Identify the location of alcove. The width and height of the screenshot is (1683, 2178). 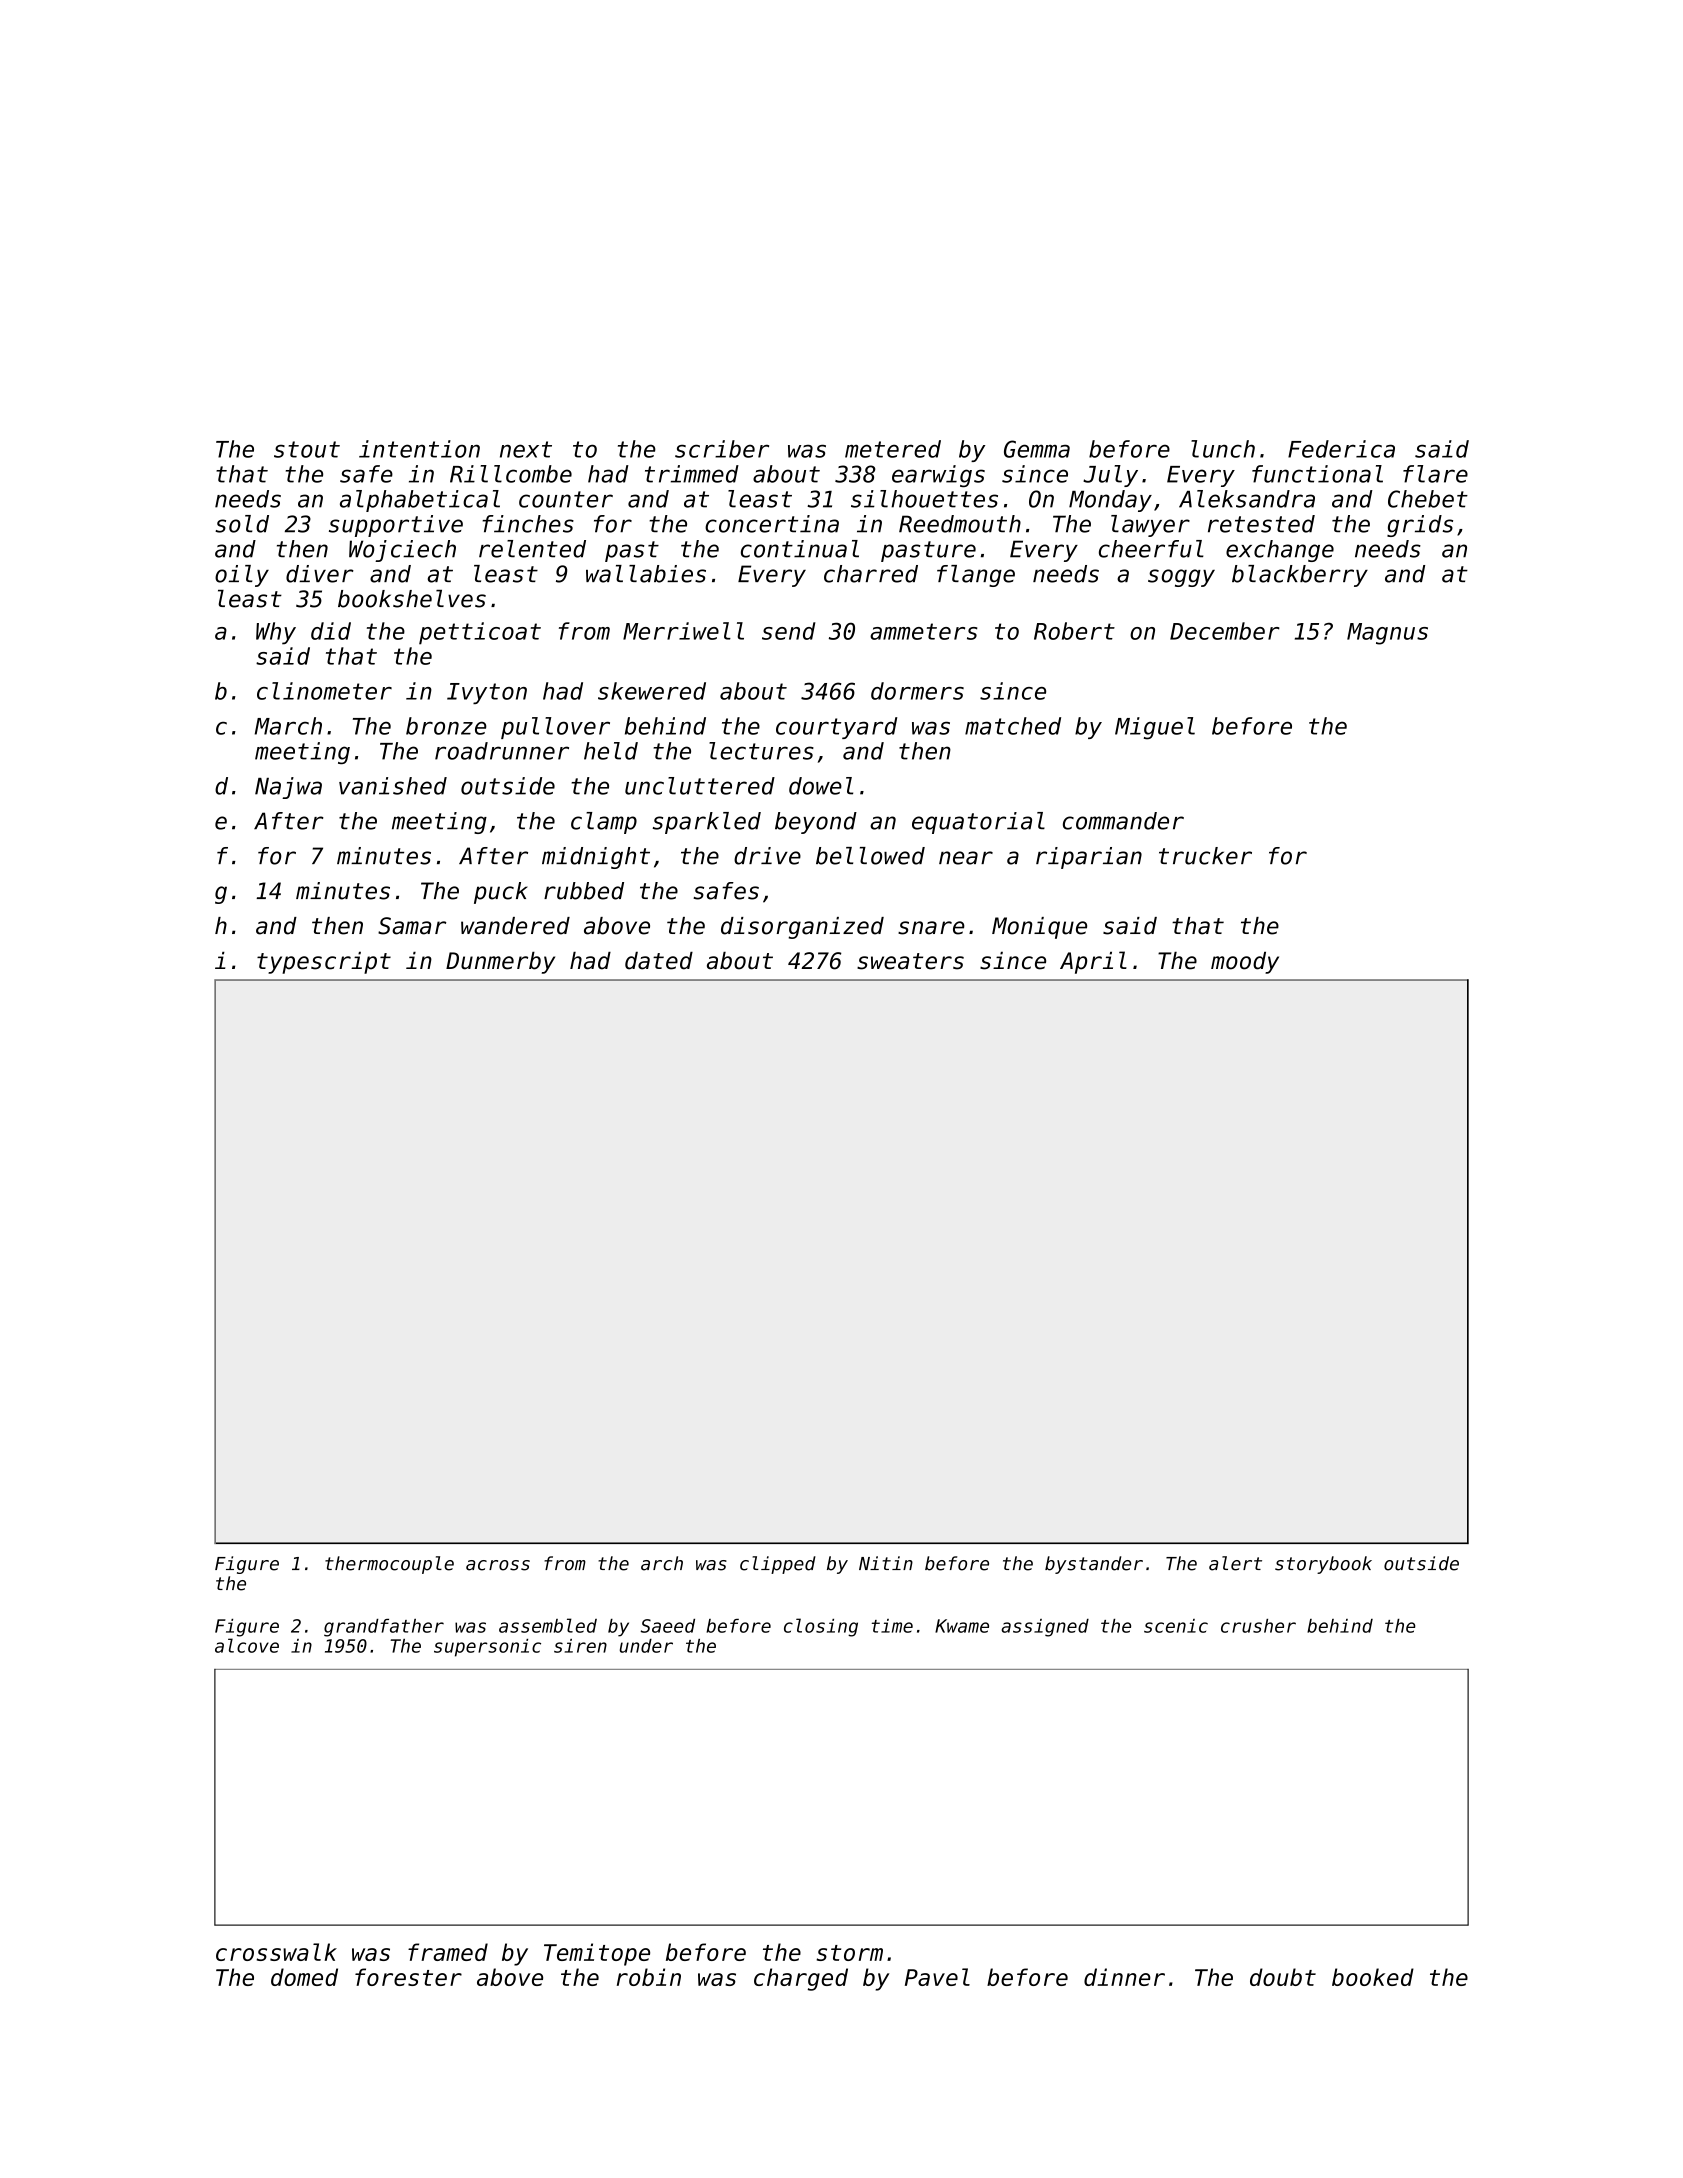
(247, 1645).
